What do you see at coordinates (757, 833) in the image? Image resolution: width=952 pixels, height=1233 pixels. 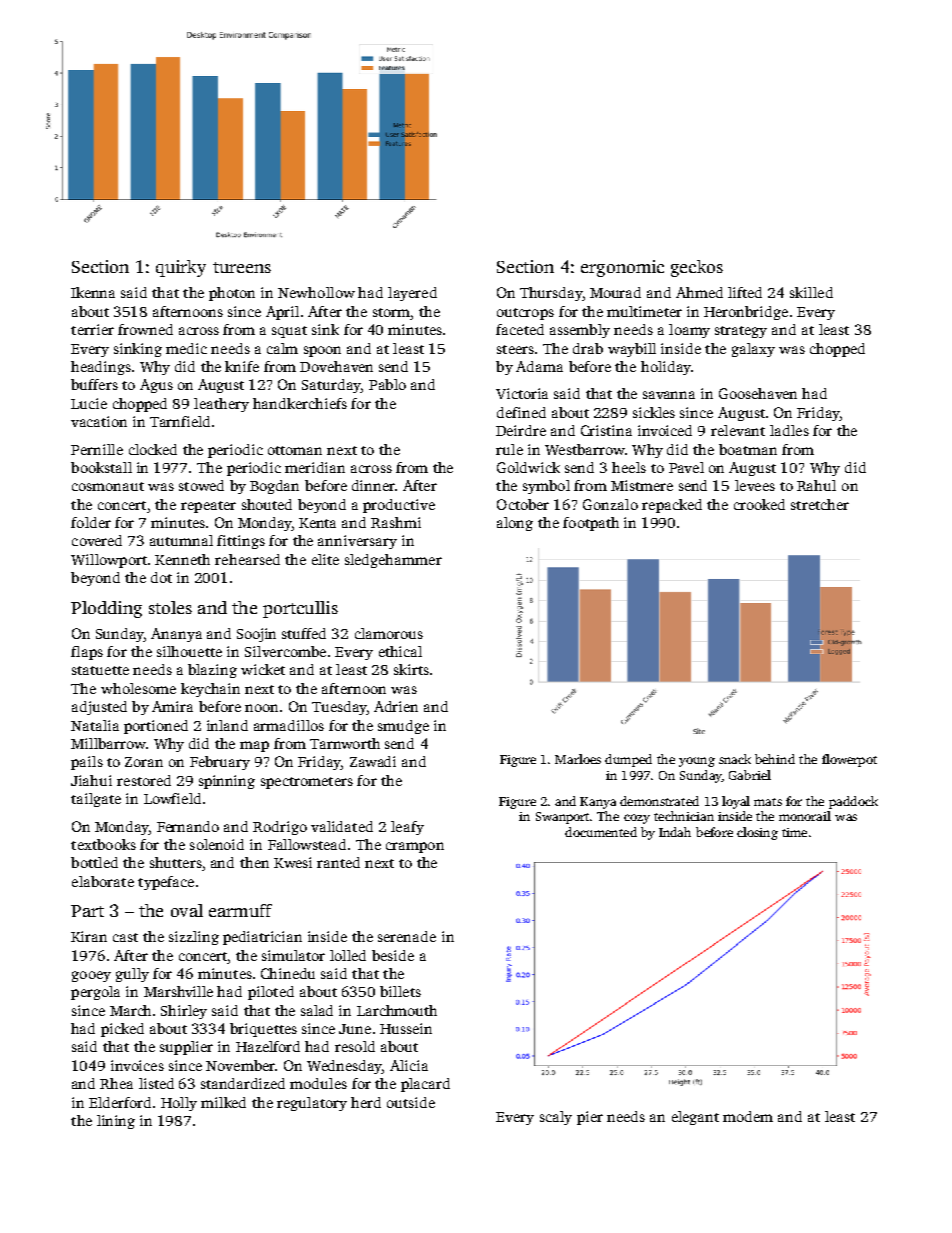 I see `closing` at bounding box center [757, 833].
